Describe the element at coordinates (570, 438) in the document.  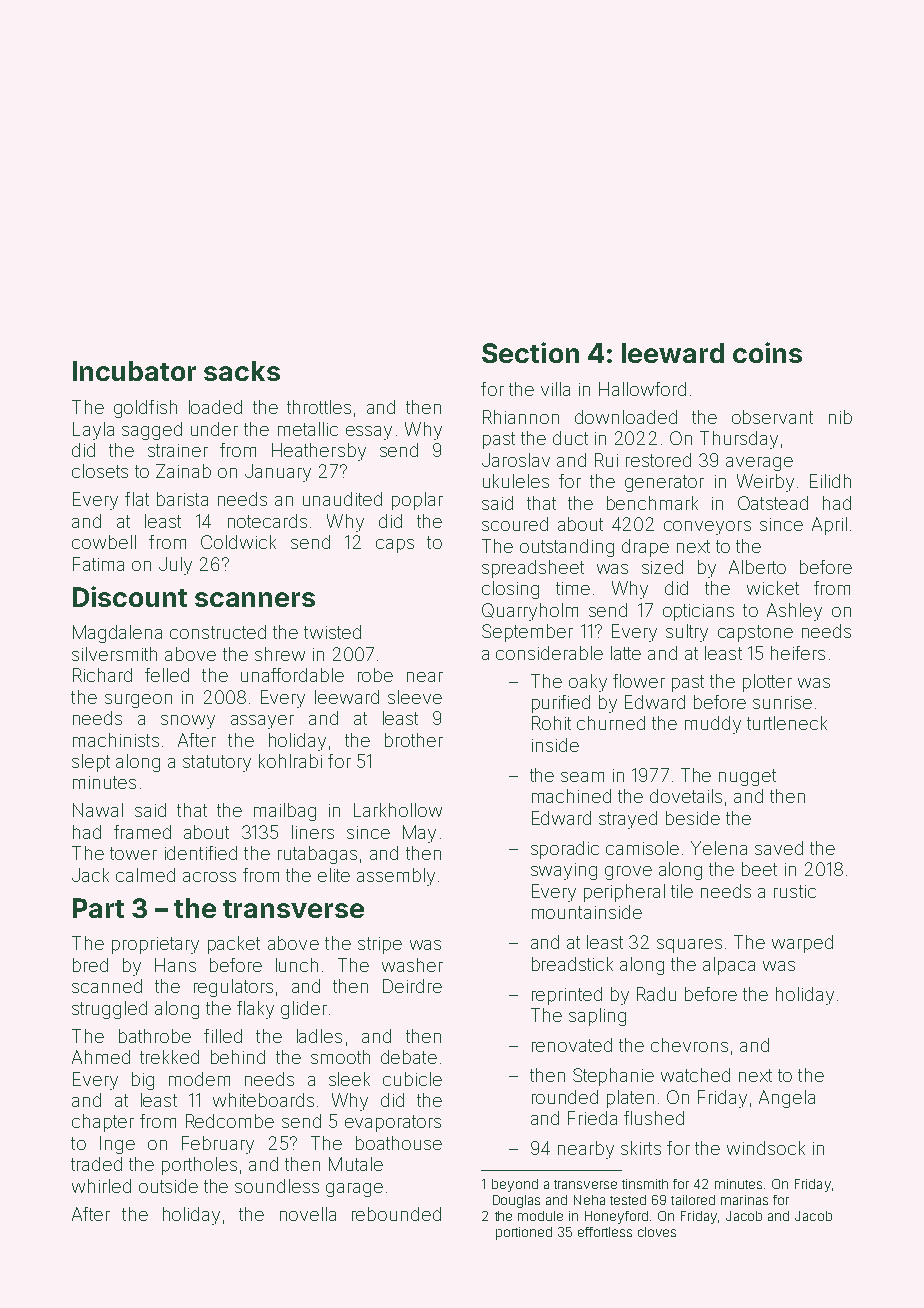
I see `duct` at that location.
